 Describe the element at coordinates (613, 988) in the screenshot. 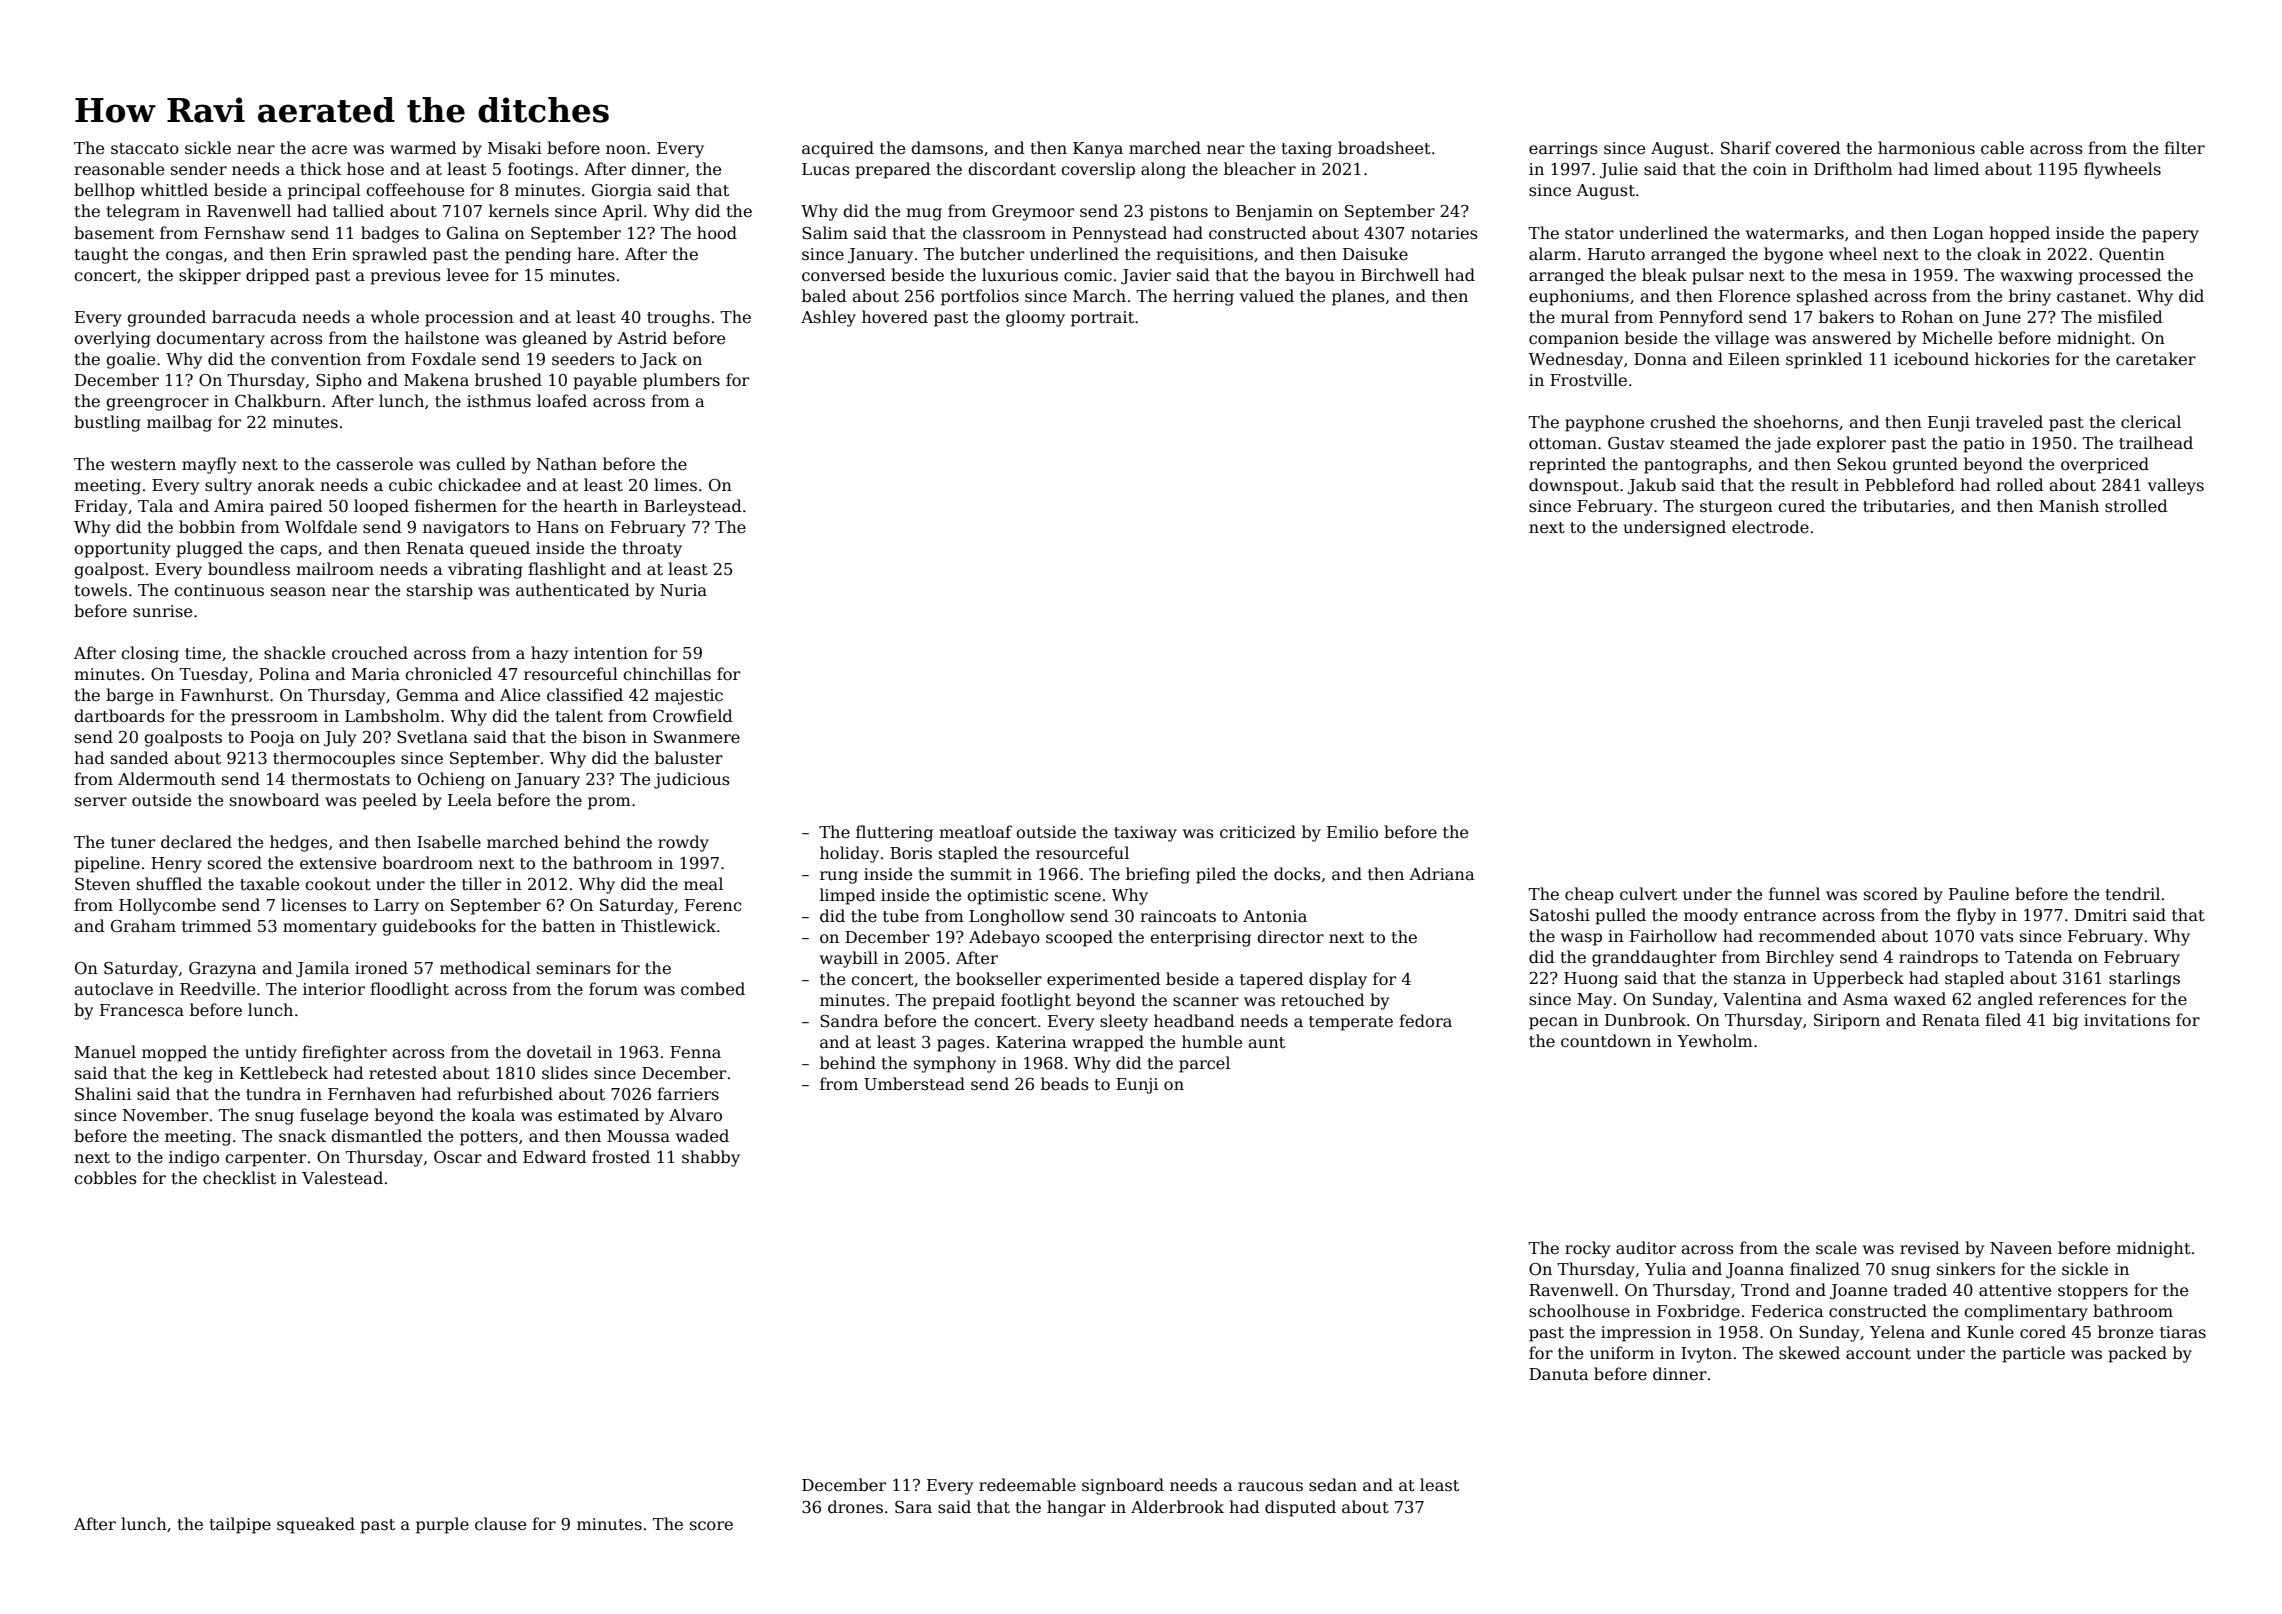

I see `forum` at that location.
